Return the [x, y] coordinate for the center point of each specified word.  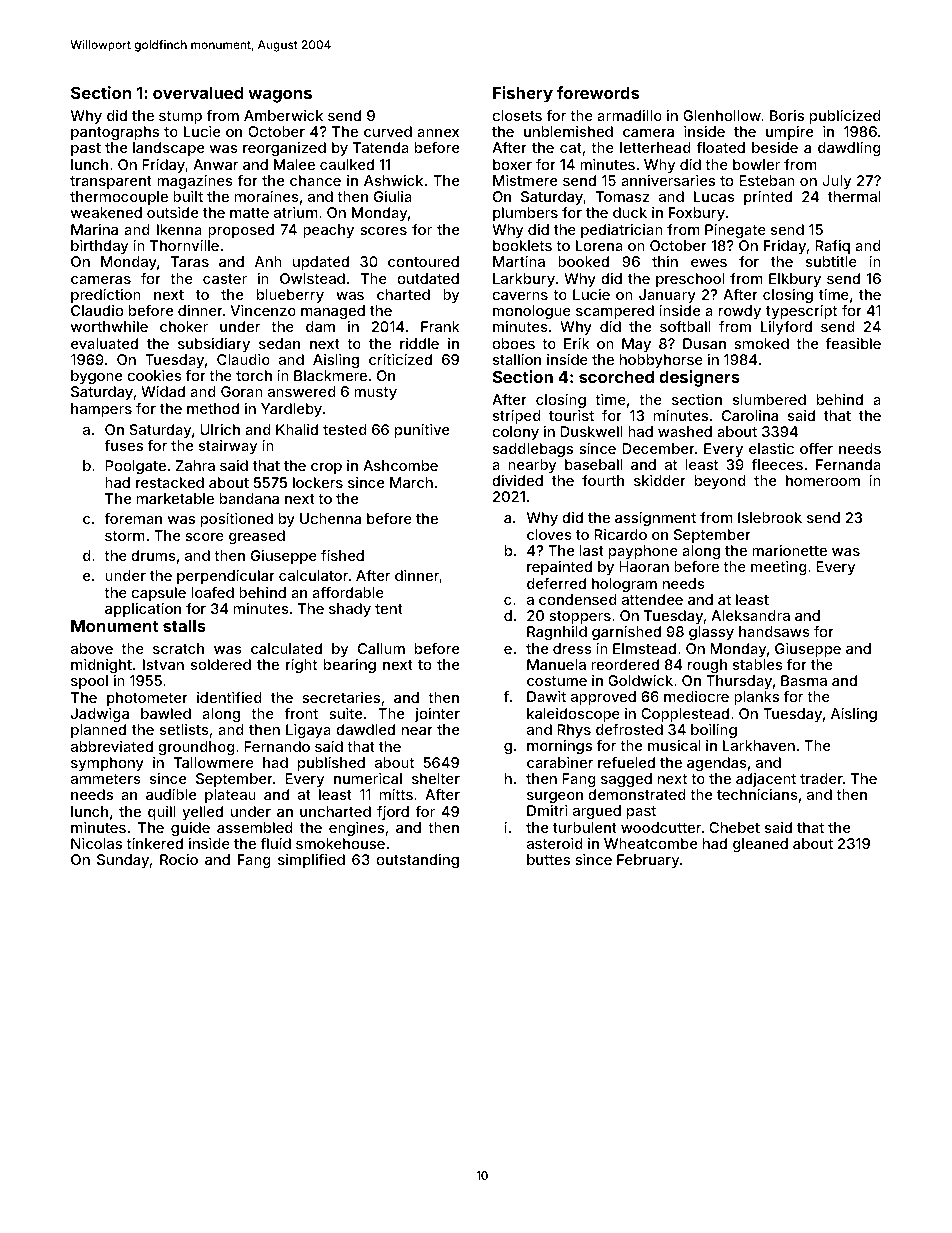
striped [517, 417]
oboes [513, 343]
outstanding [417, 861]
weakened [106, 212]
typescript [801, 313]
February [648, 861]
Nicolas [96, 843]
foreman [133, 518]
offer [816, 448]
